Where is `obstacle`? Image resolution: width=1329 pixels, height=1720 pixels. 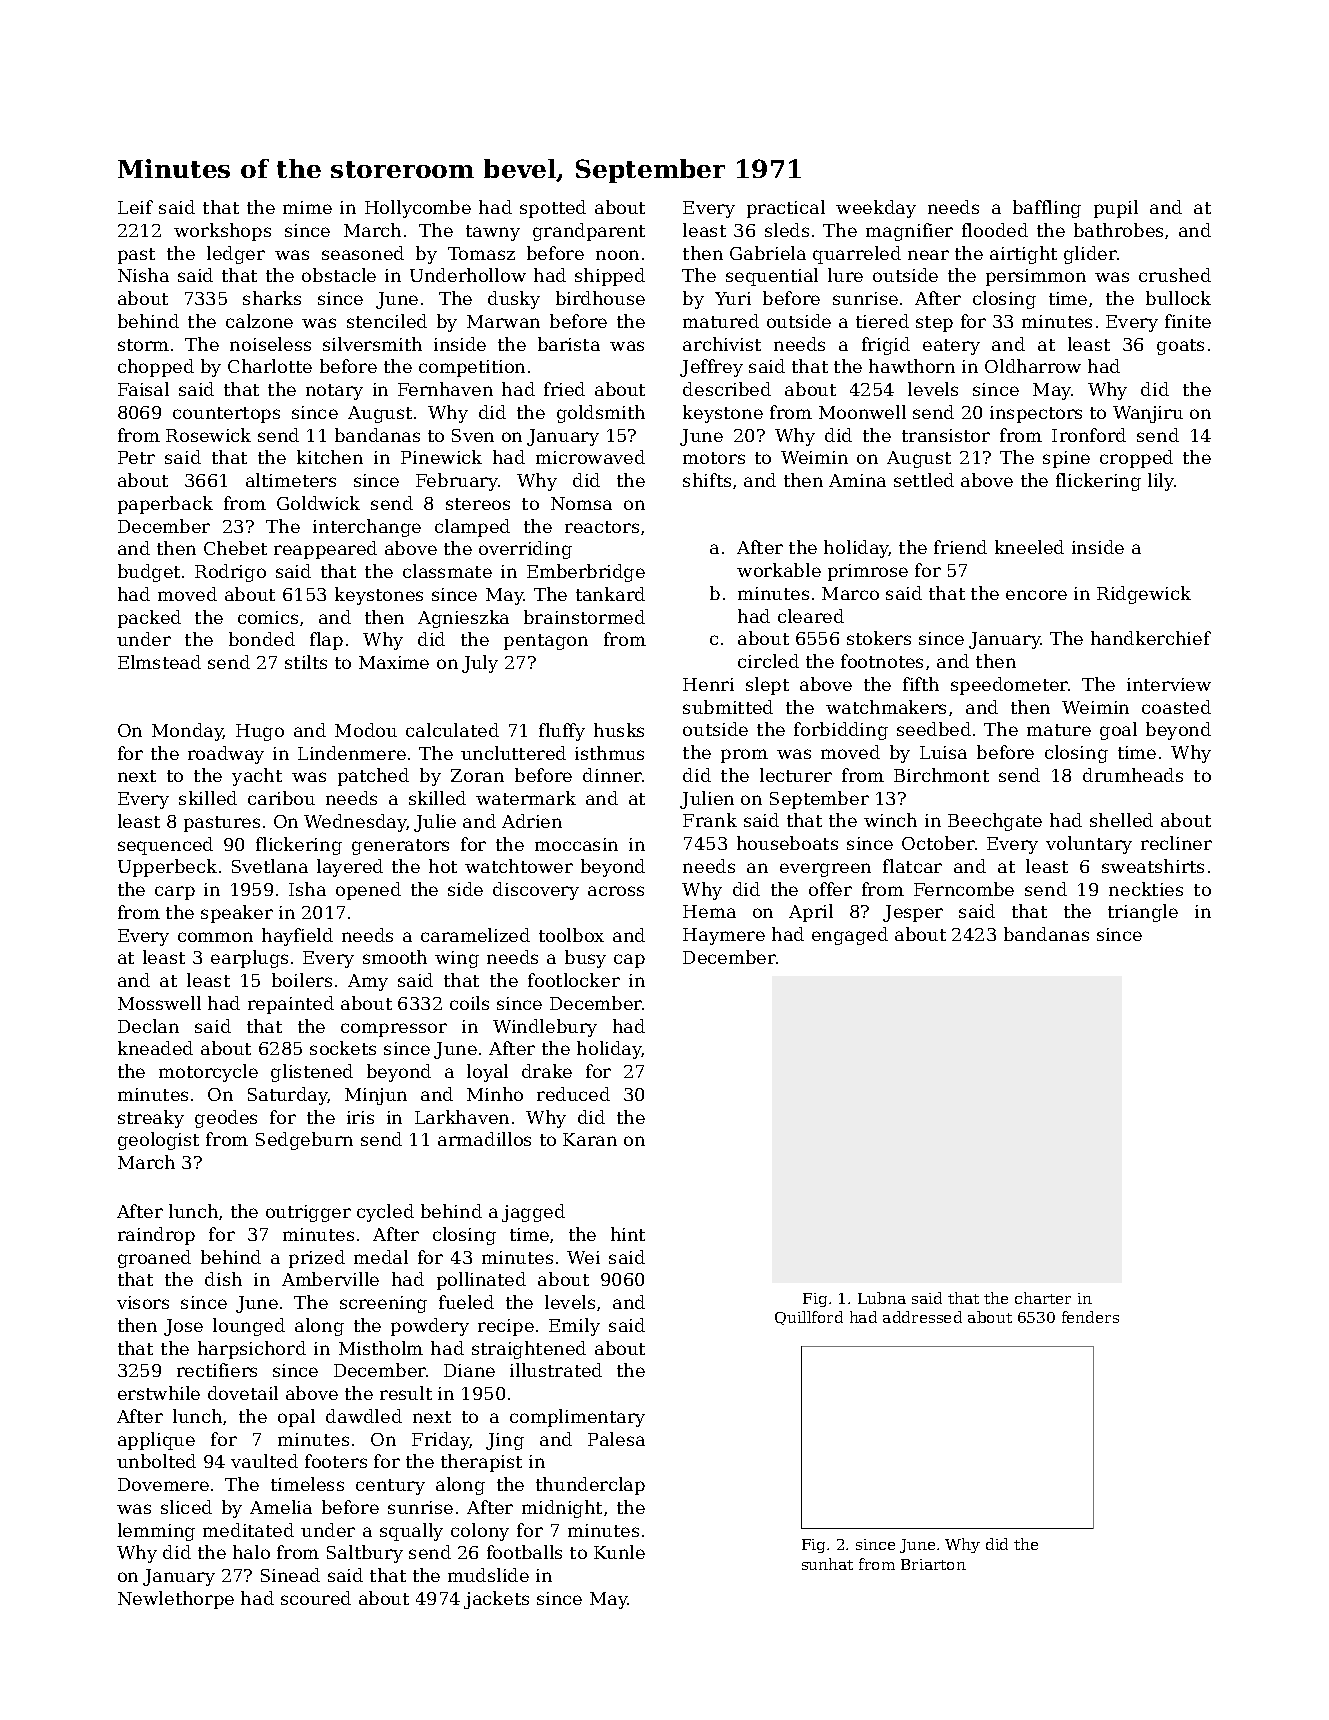 obstacle is located at coordinates (339, 275).
